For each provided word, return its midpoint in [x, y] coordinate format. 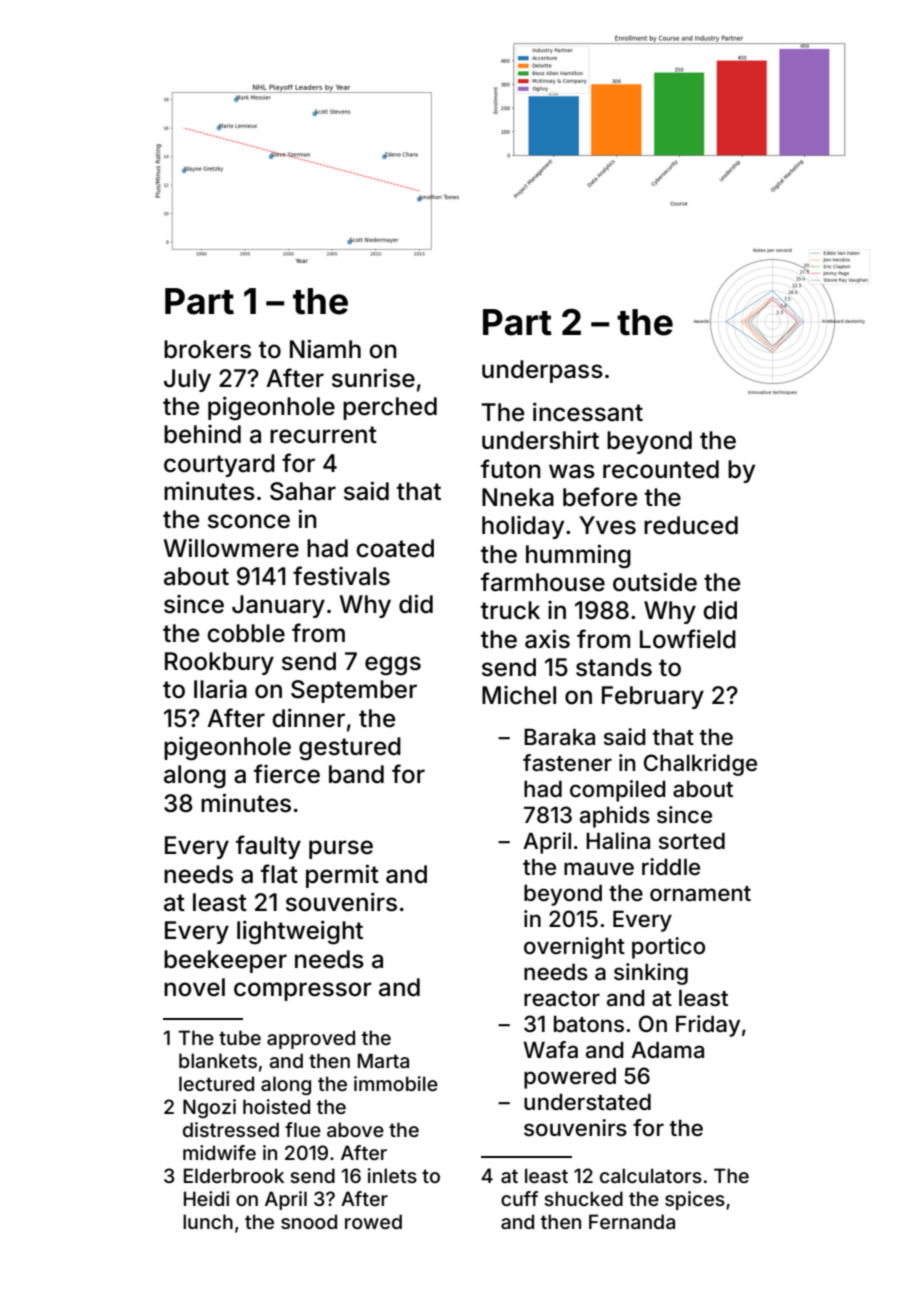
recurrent [323, 435]
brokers [207, 349]
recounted [661, 469]
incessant [588, 412]
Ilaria [220, 689]
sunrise [373, 378]
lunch [208, 1221]
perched [390, 408]
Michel [519, 695]
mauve [599, 869]
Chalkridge [700, 765]
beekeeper [225, 961]
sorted [692, 841]
